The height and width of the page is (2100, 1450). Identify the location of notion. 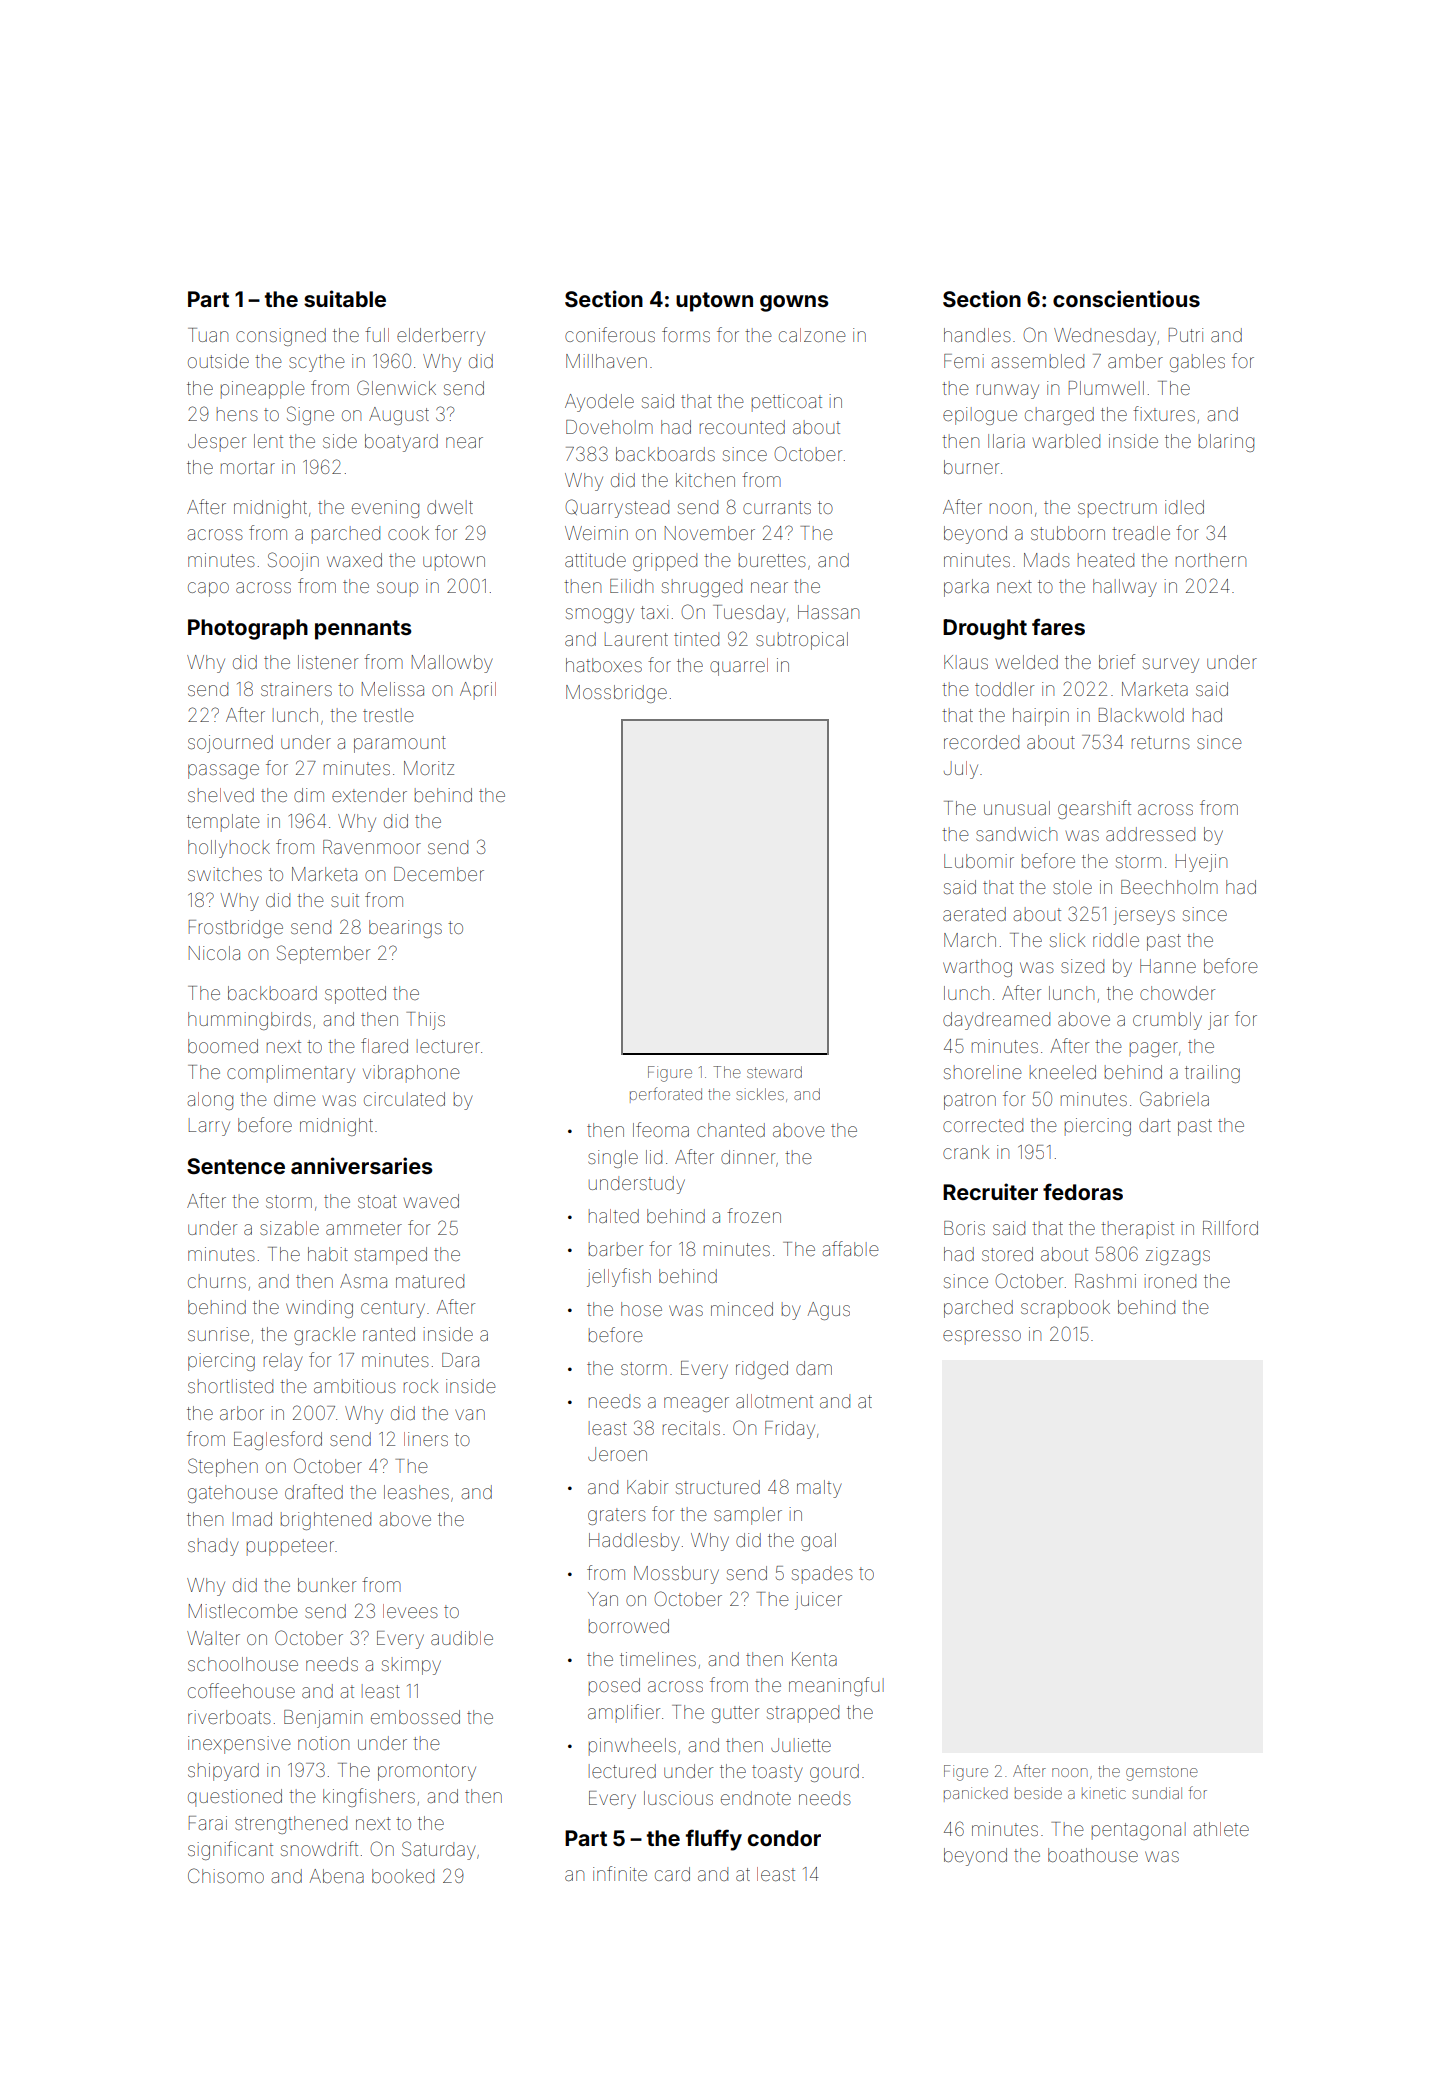
(323, 1743).
